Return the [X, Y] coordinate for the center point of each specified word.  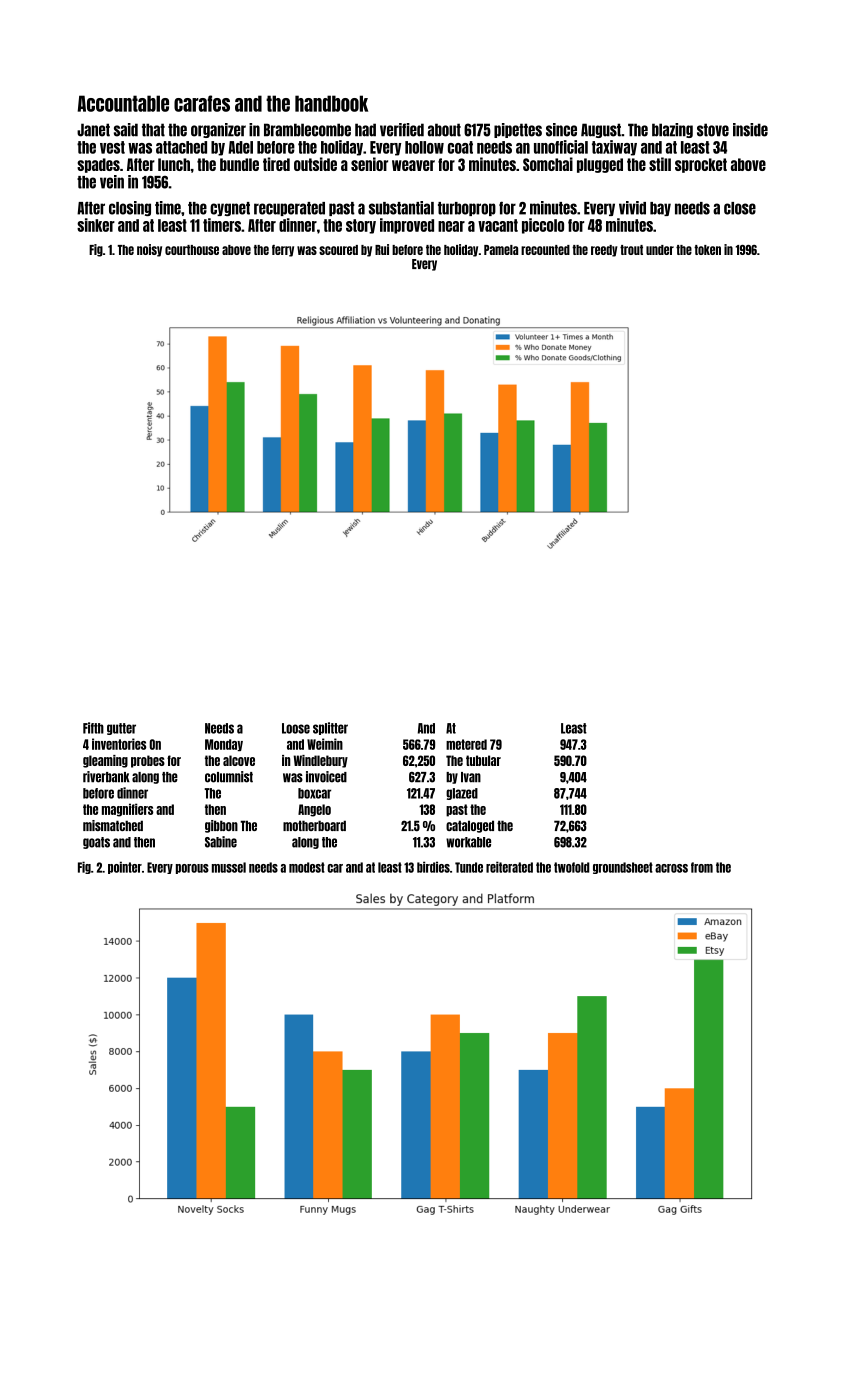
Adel [240, 147]
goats [96, 843]
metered [466, 744]
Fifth [93, 728]
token [707, 250]
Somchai [548, 164]
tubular [483, 760]
